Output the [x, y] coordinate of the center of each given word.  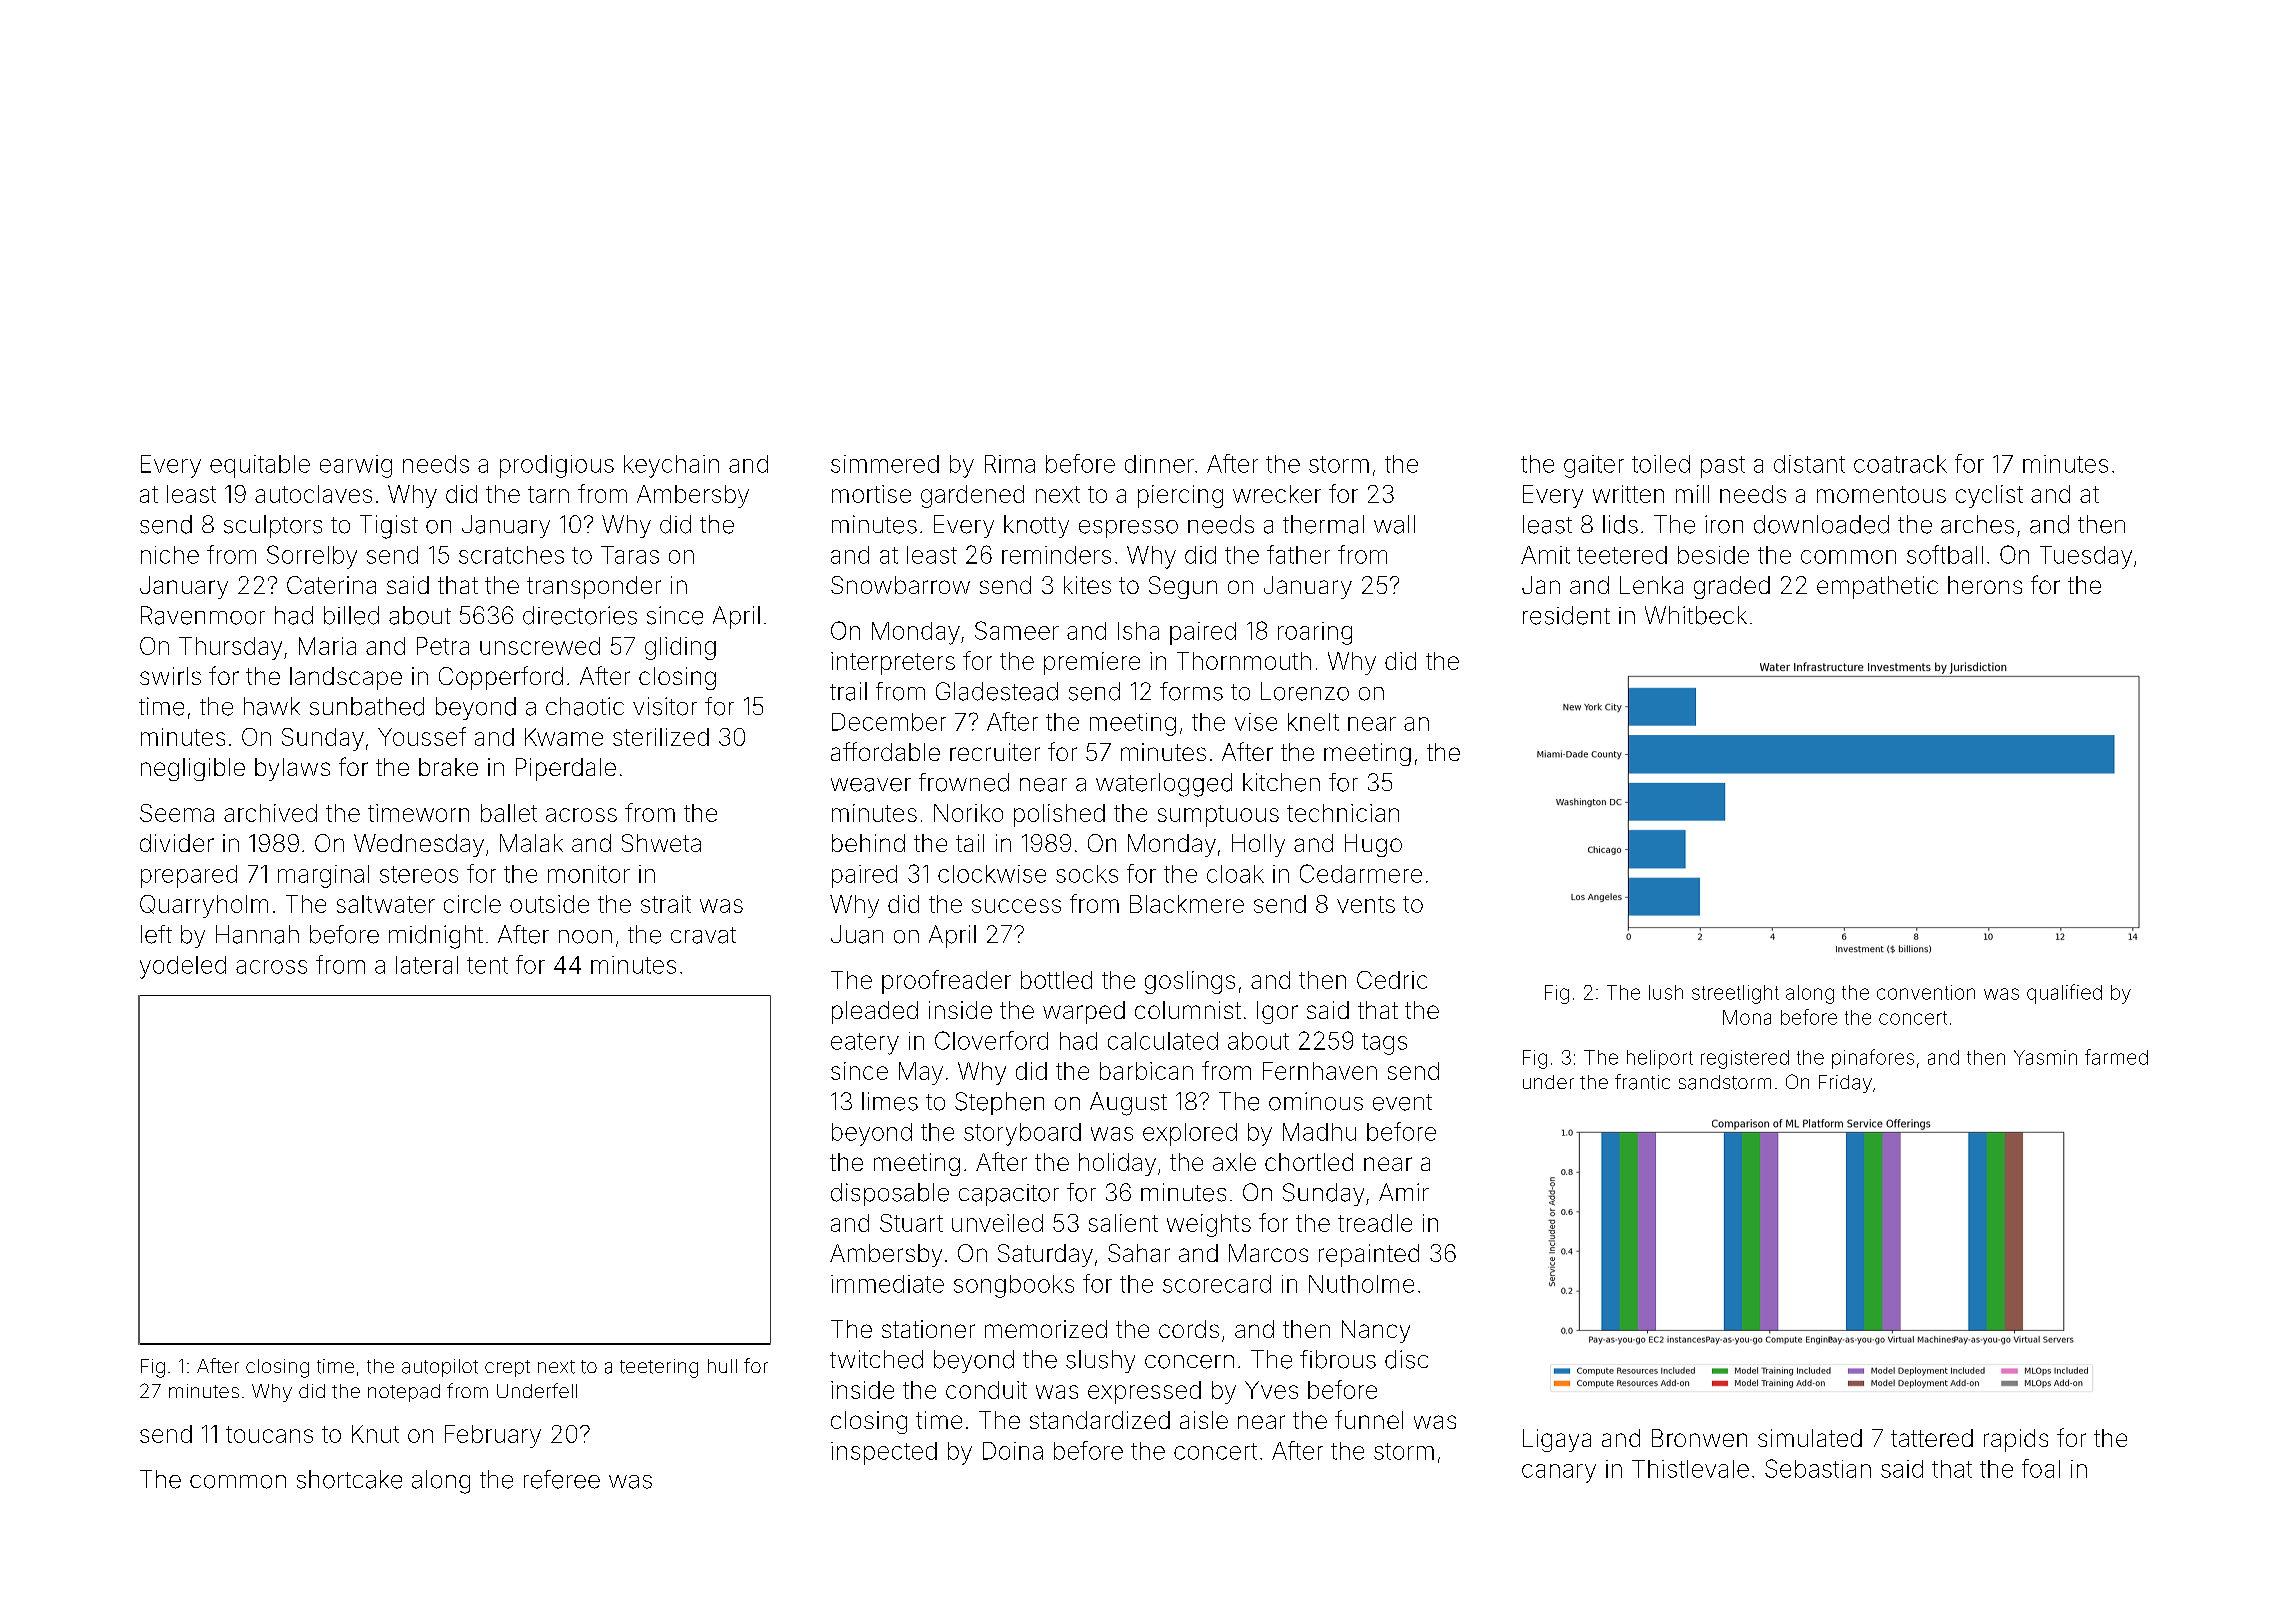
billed [351, 615]
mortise [871, 494]
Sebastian [1818, 1468]
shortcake [349, 1479]
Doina [1013, 1451]
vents [1366, 904]
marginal [323, 876]
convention [1926, 992]
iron [1724, 524]
